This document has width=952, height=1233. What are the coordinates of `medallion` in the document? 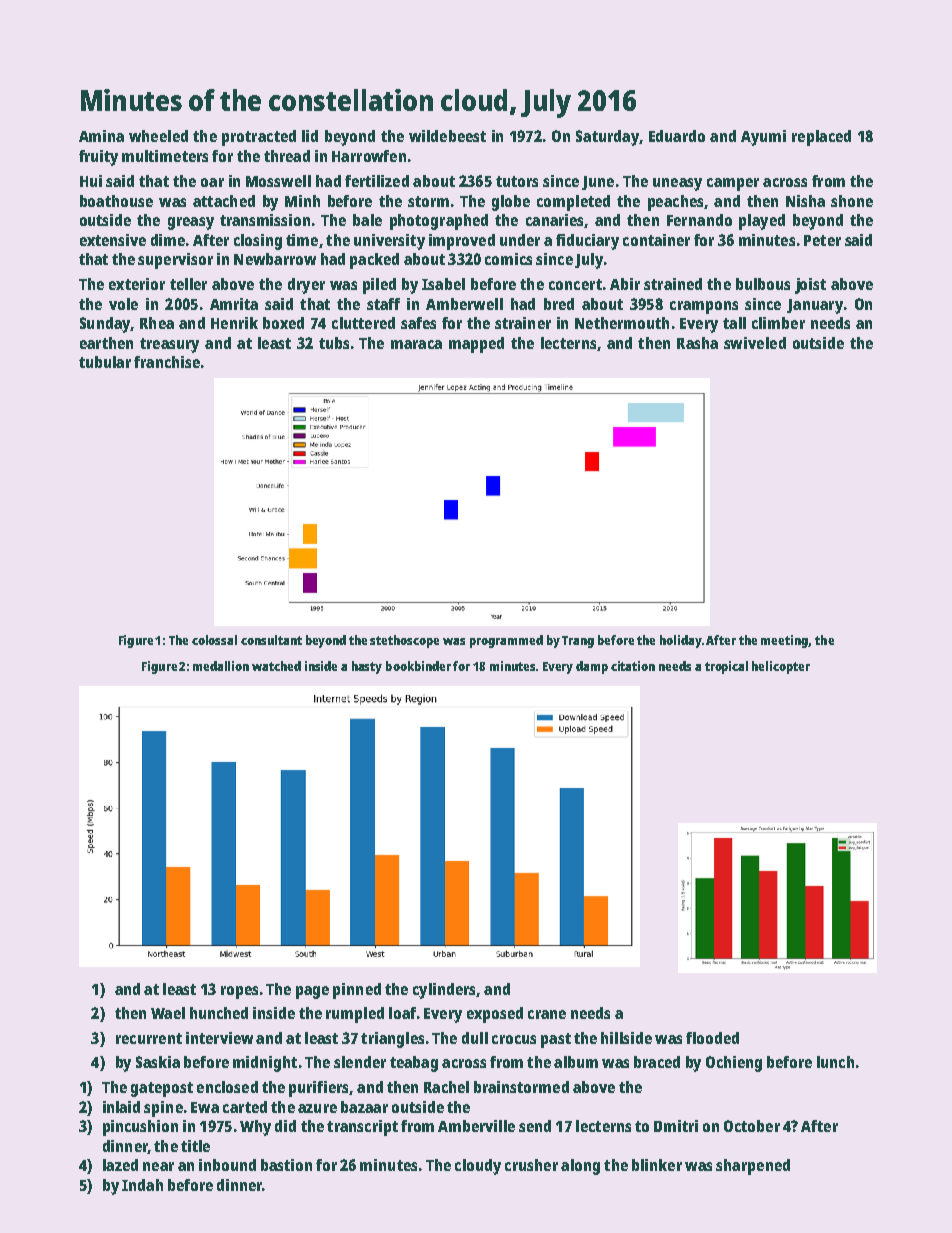 It's located at (221, 666).
